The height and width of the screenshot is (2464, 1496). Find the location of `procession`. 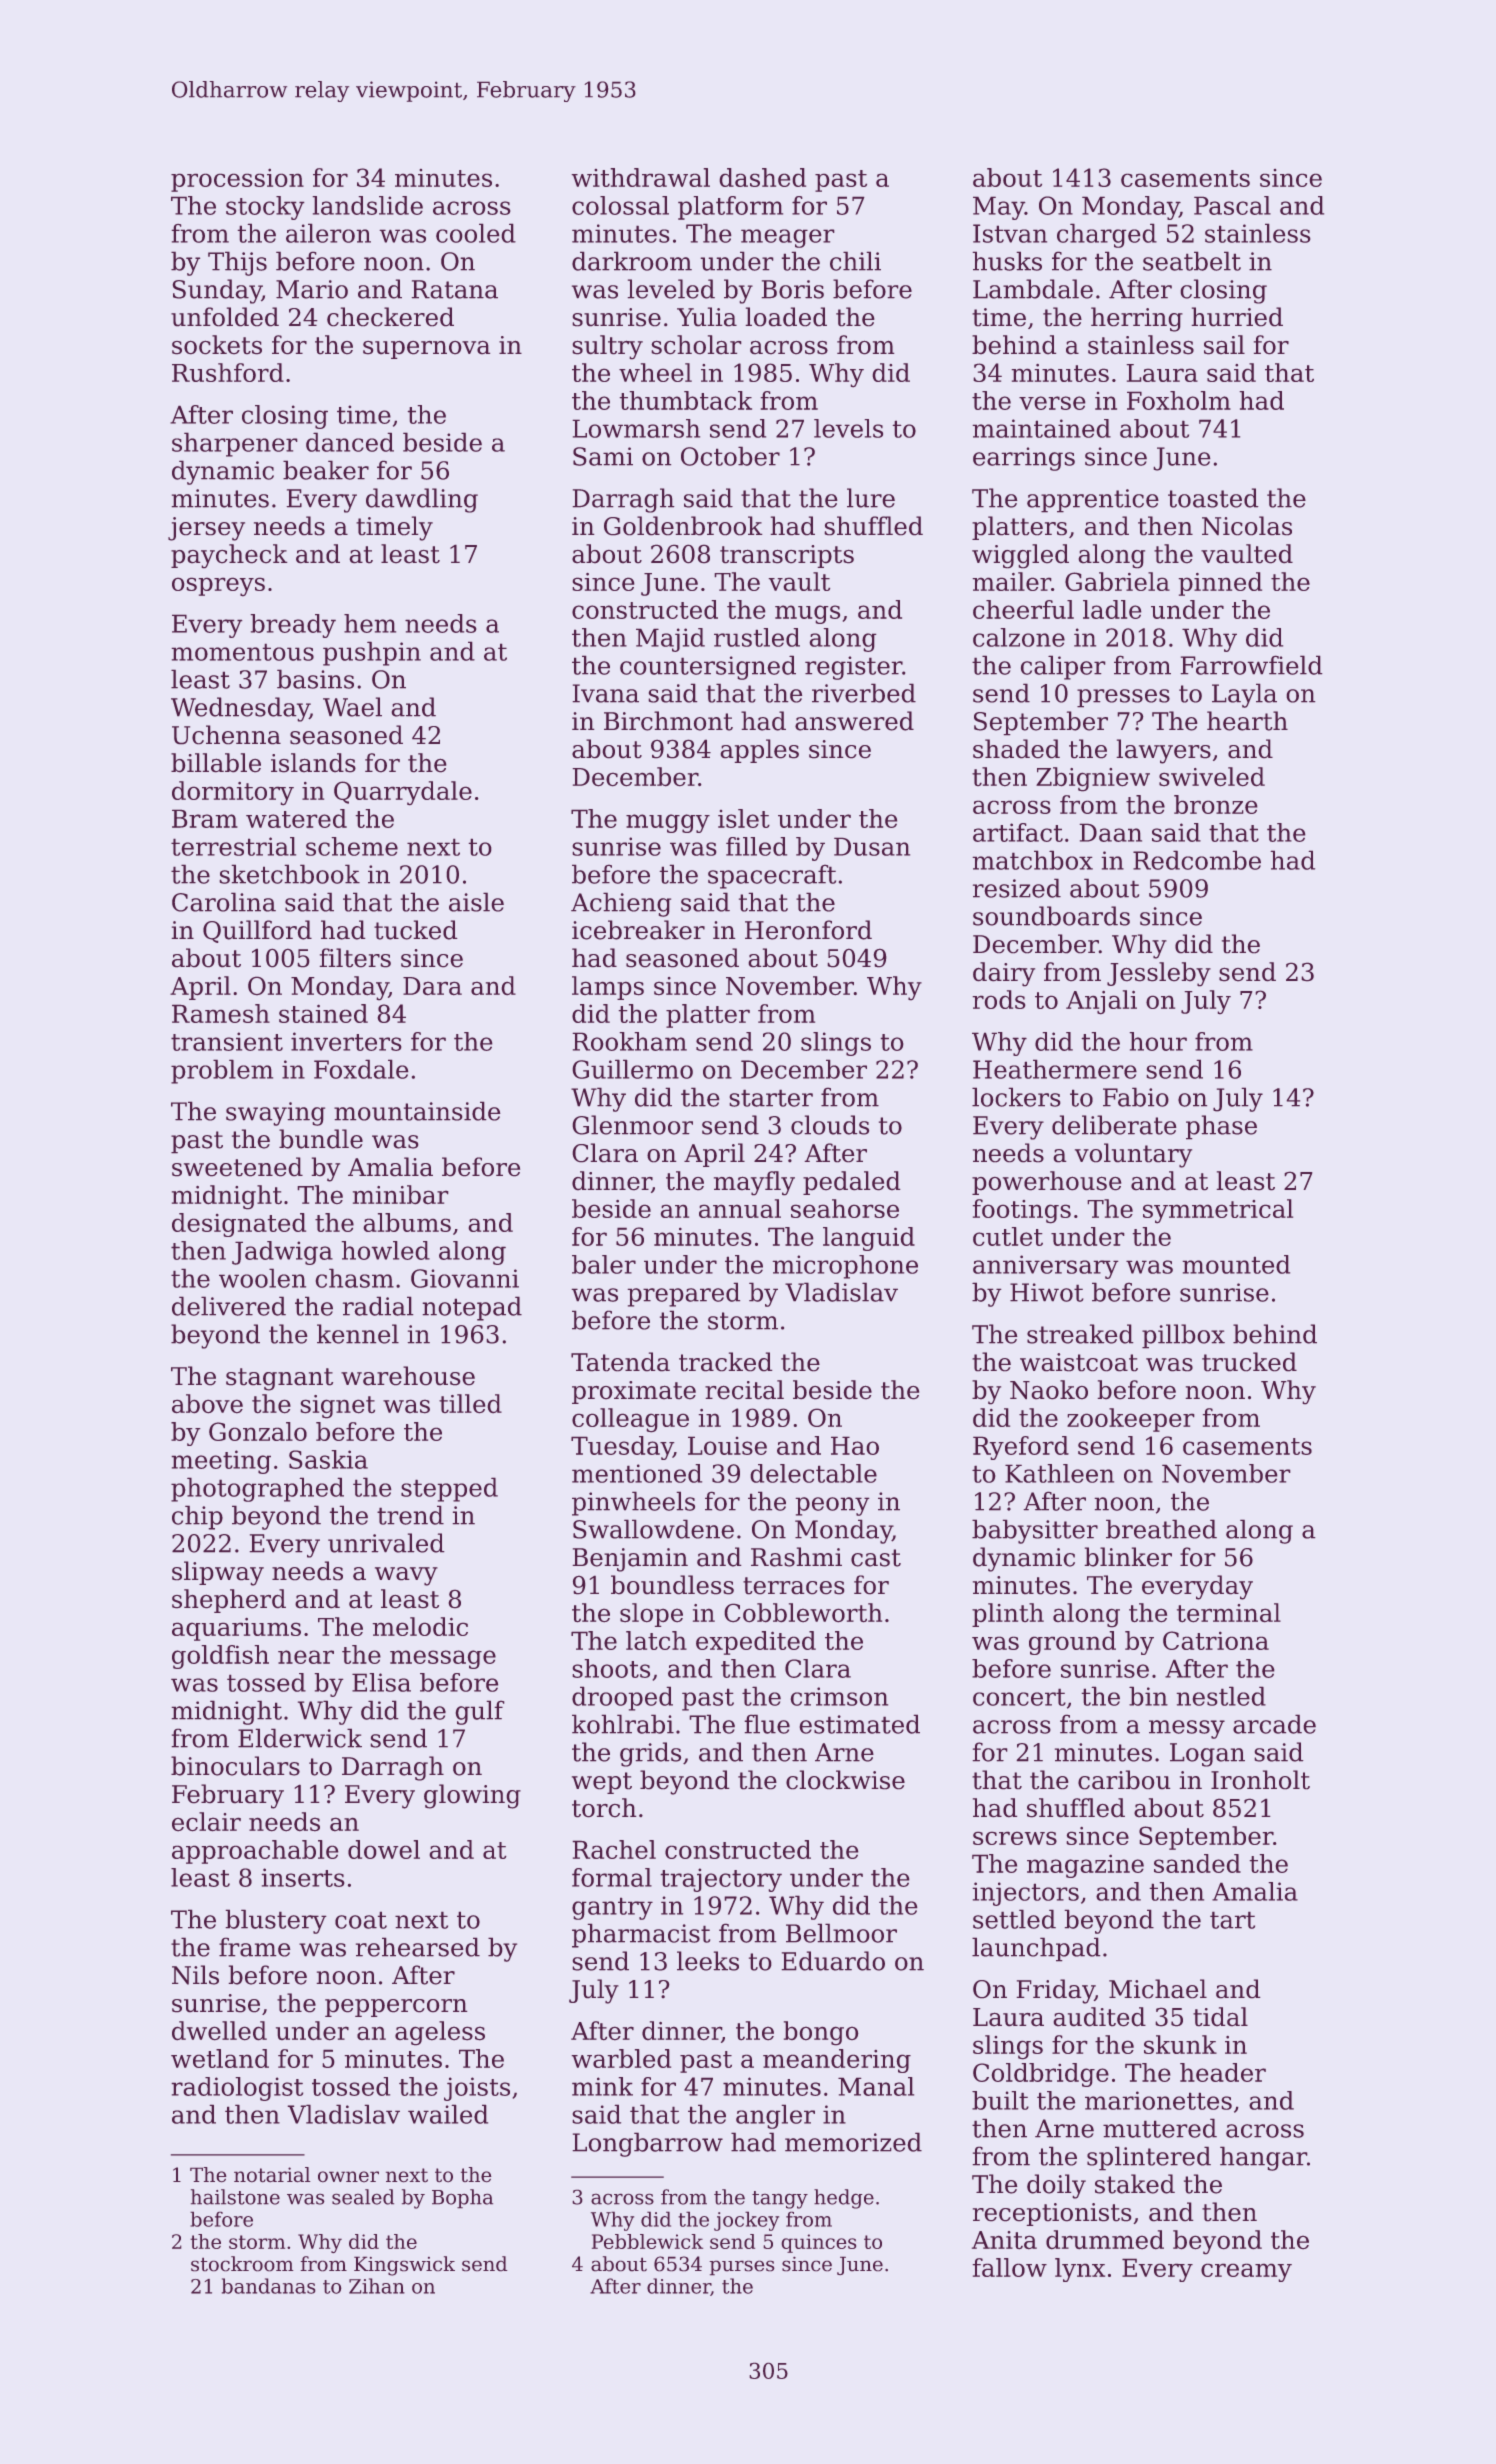

procession is located at coordinates (237, 180).
